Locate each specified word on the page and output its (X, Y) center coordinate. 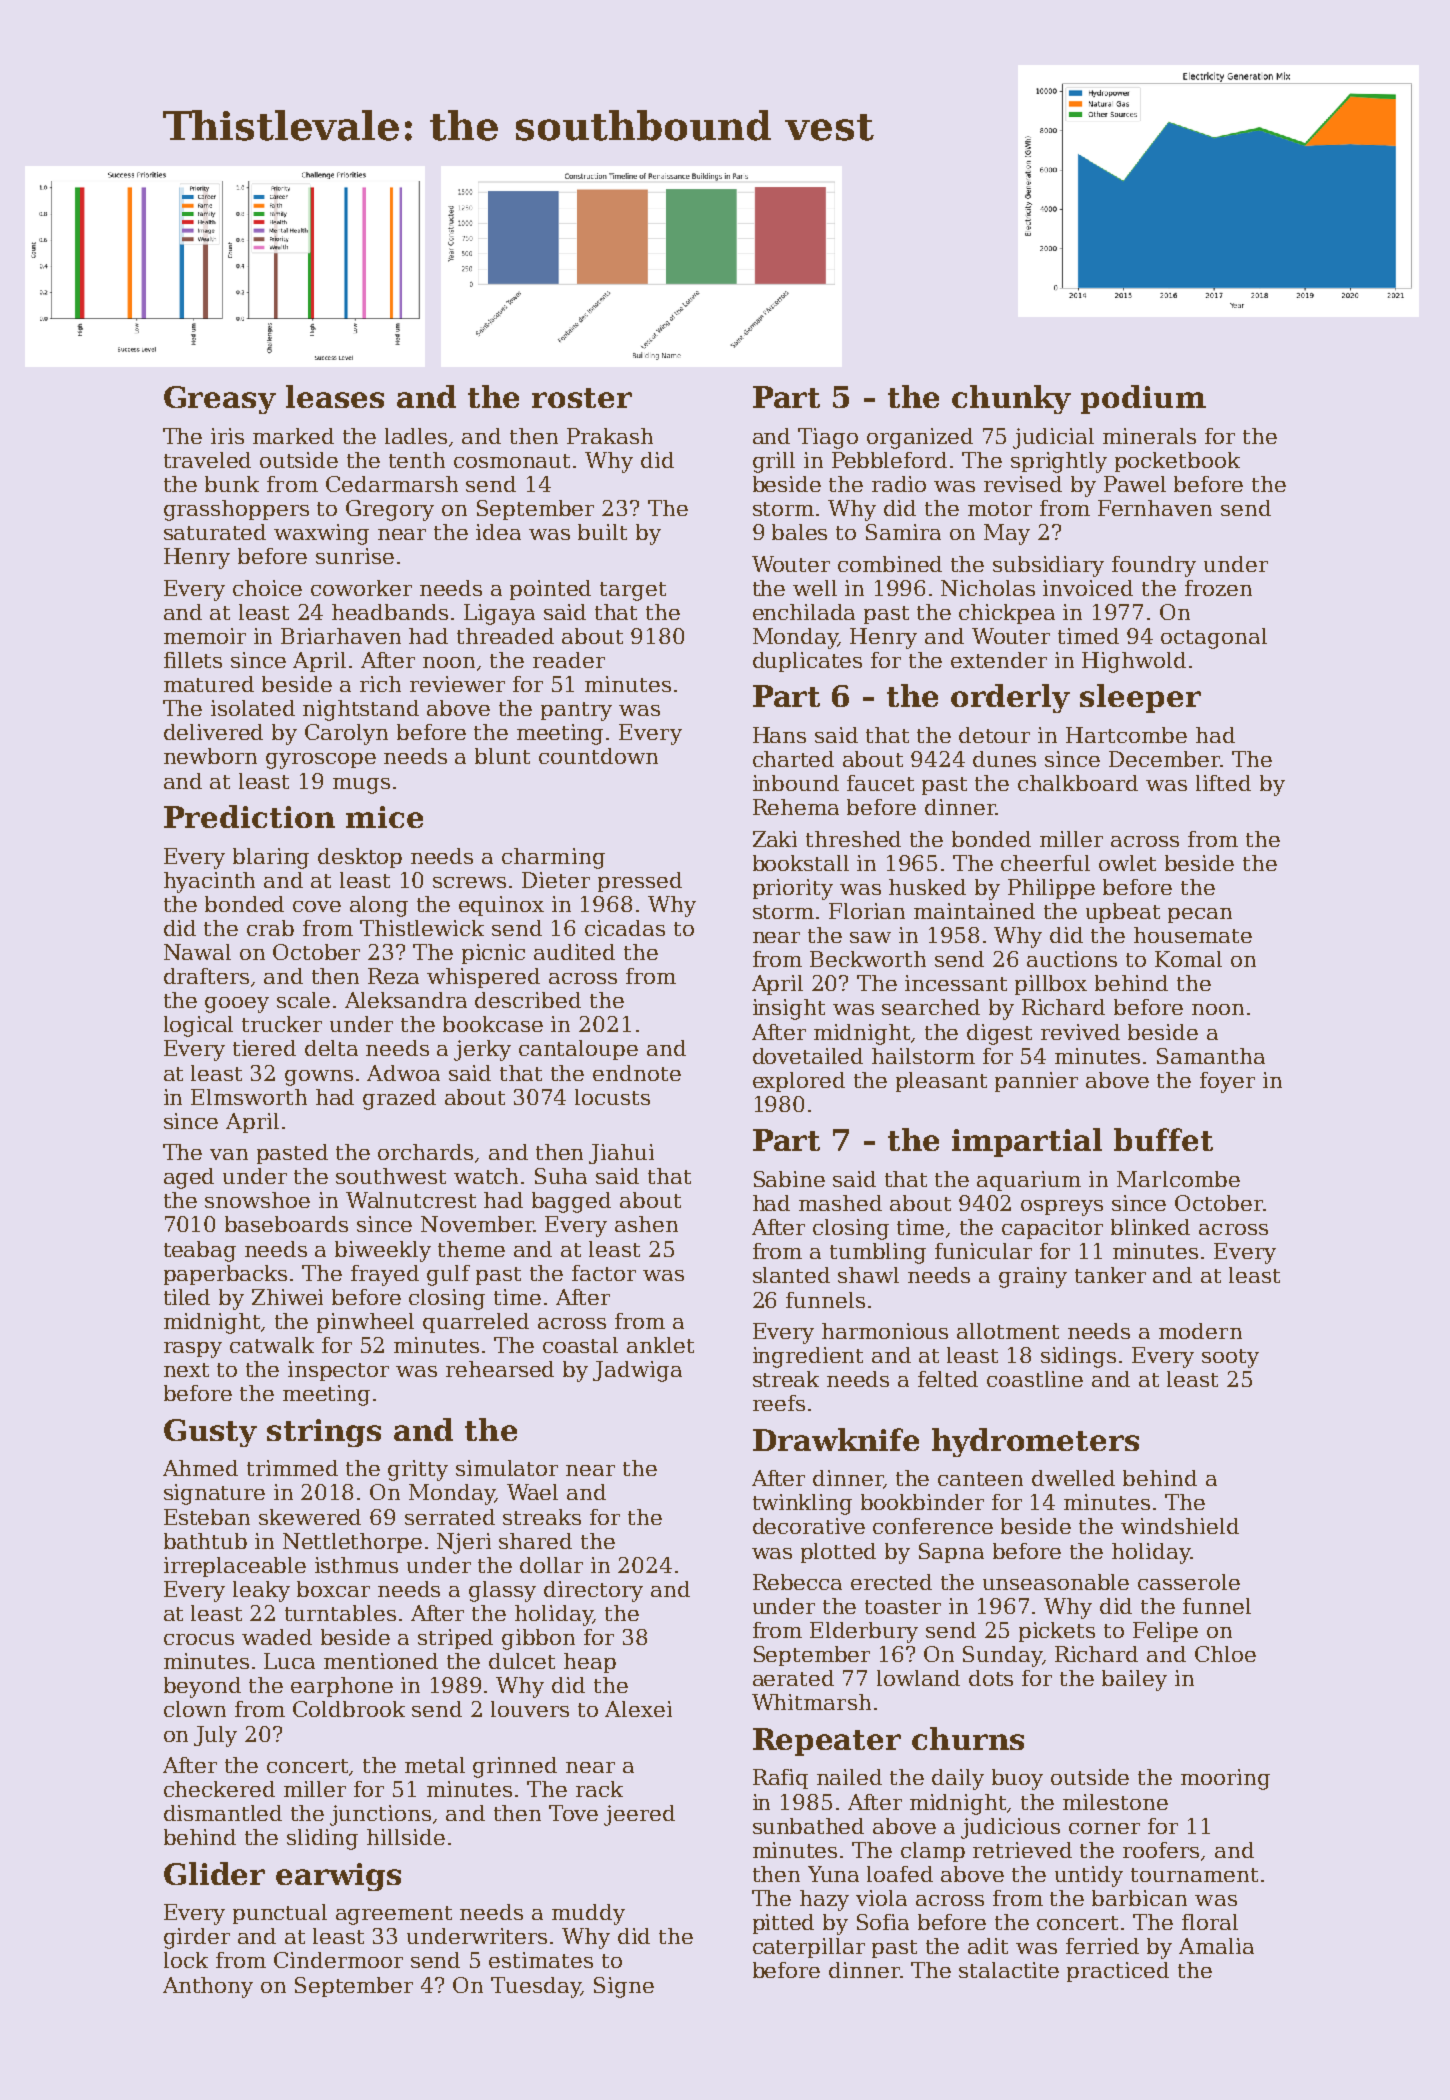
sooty (1230, 1358)
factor (604, 1273)
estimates (541, 1960)
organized (920, 438)
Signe (624, 1987)
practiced (1118, 1972)
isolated (253, 708)
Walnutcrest (411, 1200)
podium (1143, 399)
